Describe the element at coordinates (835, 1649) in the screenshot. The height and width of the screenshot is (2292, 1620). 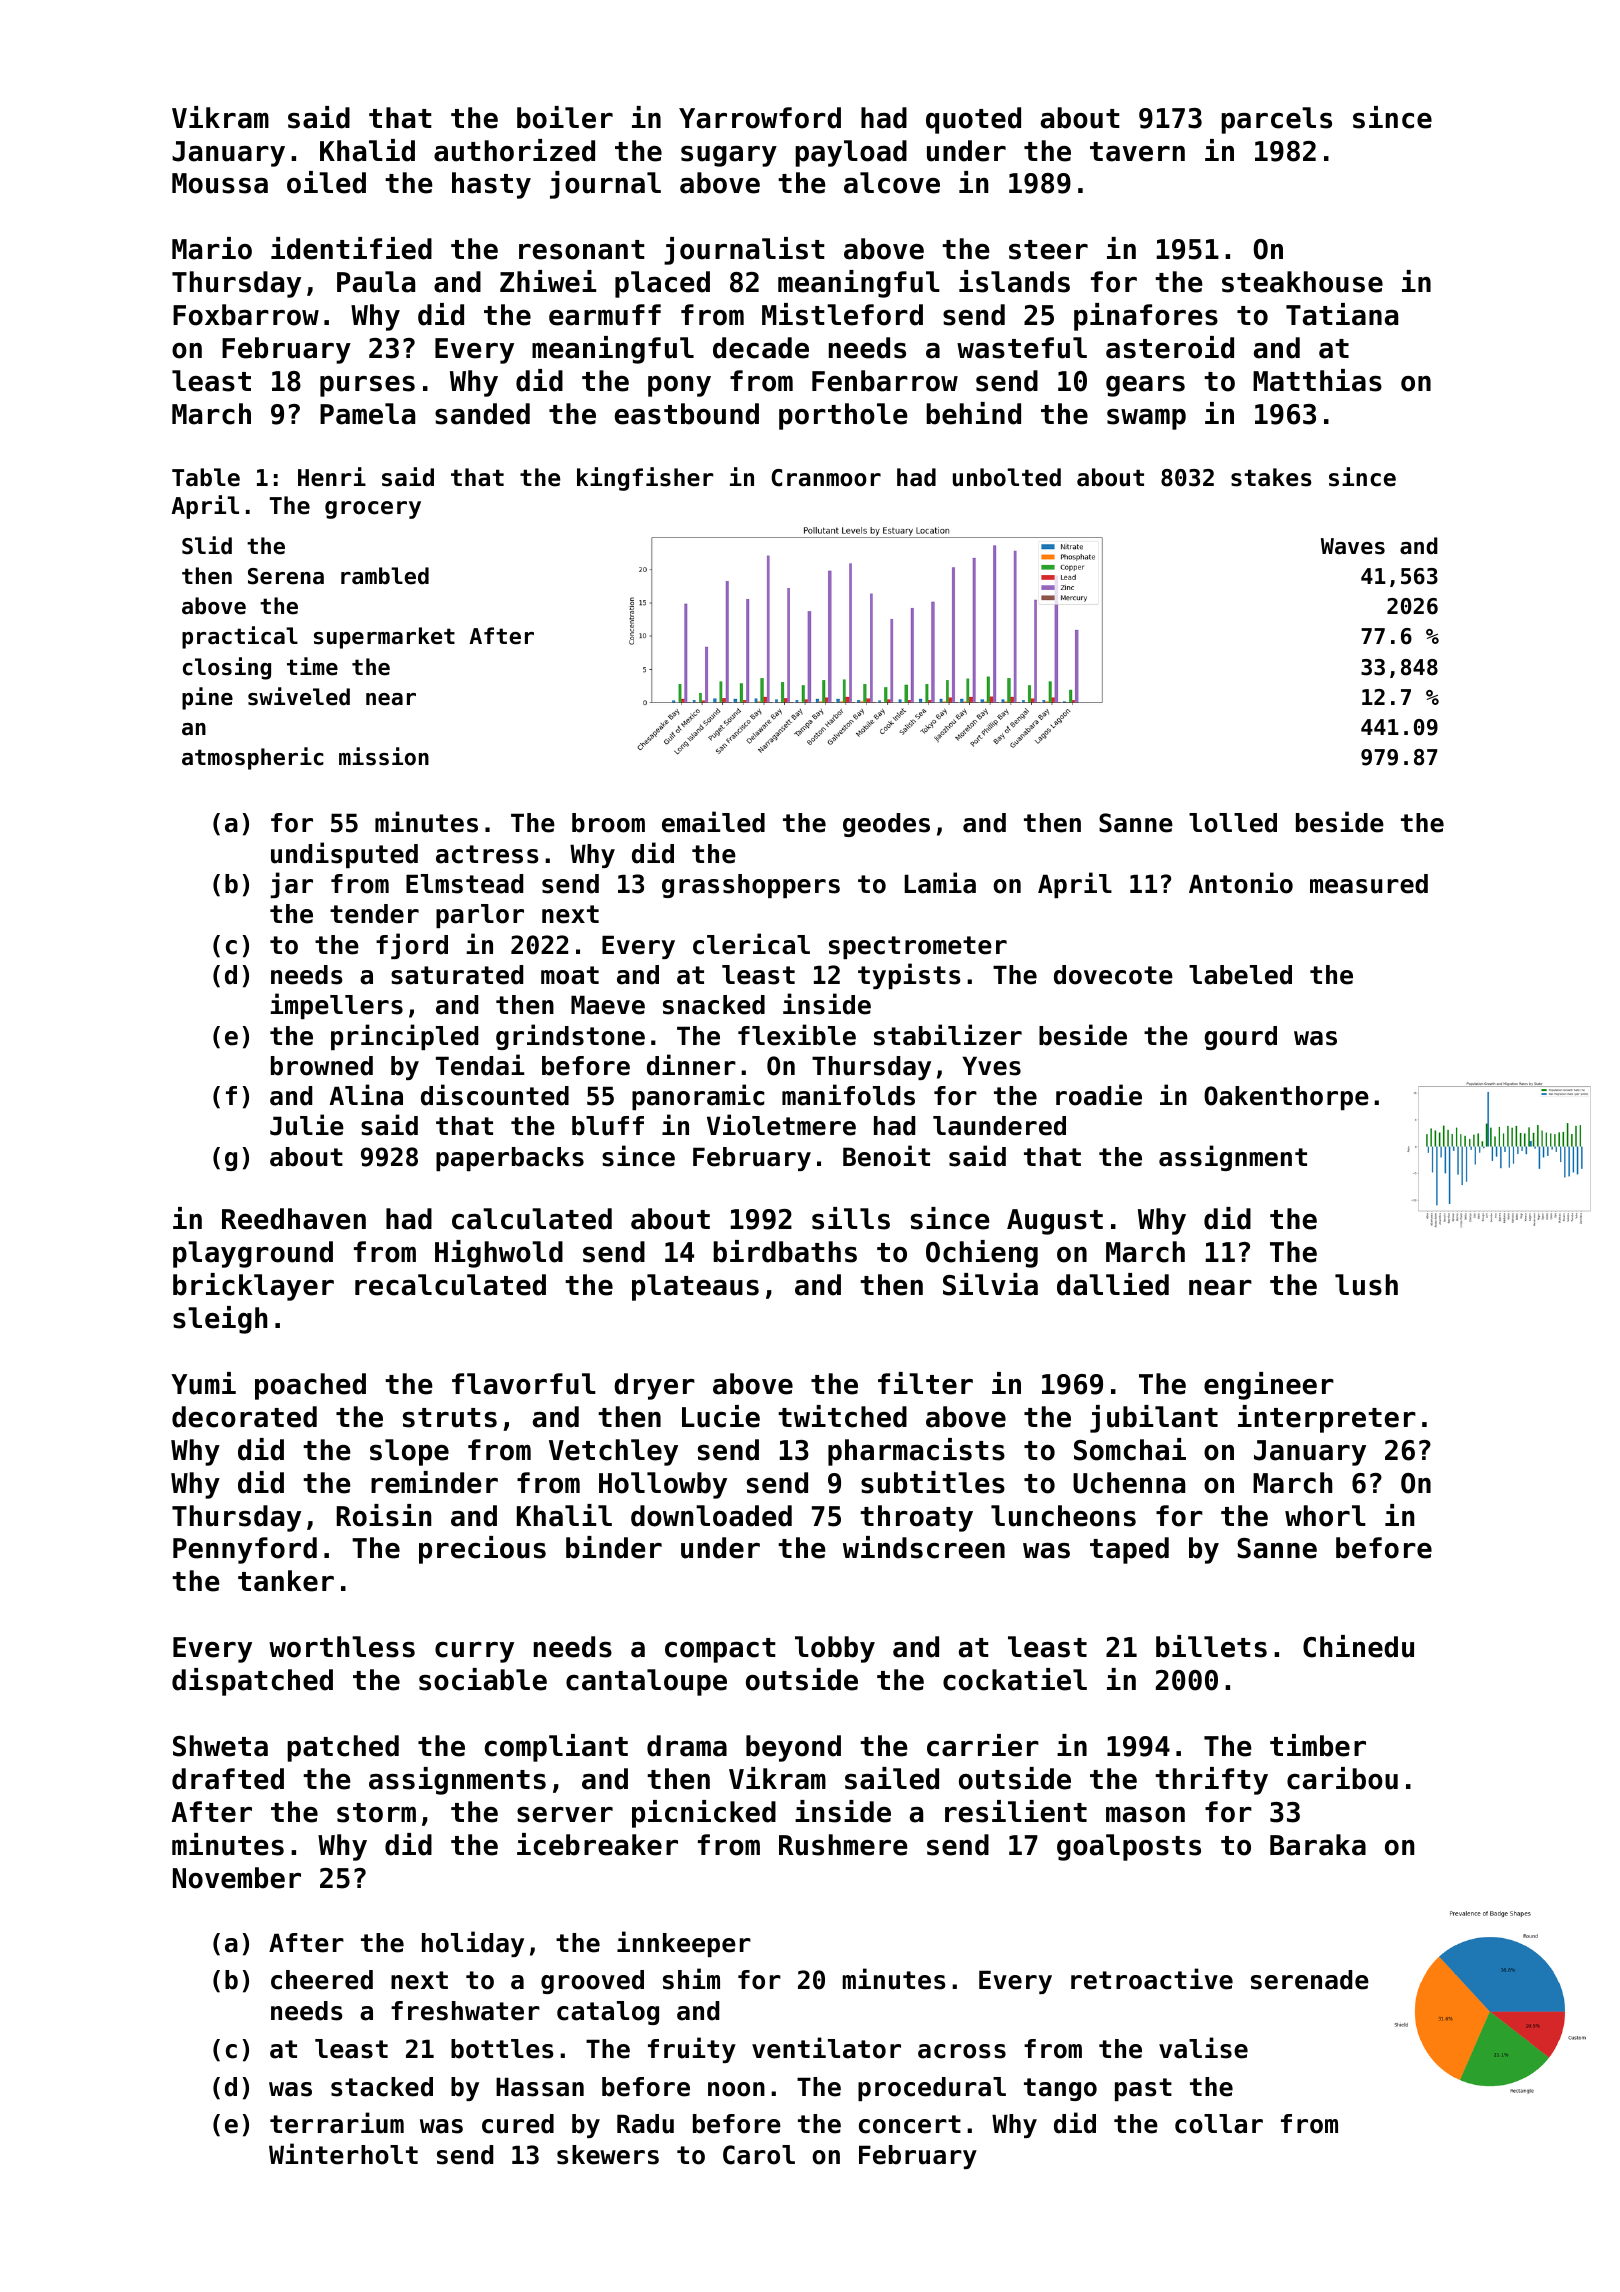
I see `lobby` at that location.
